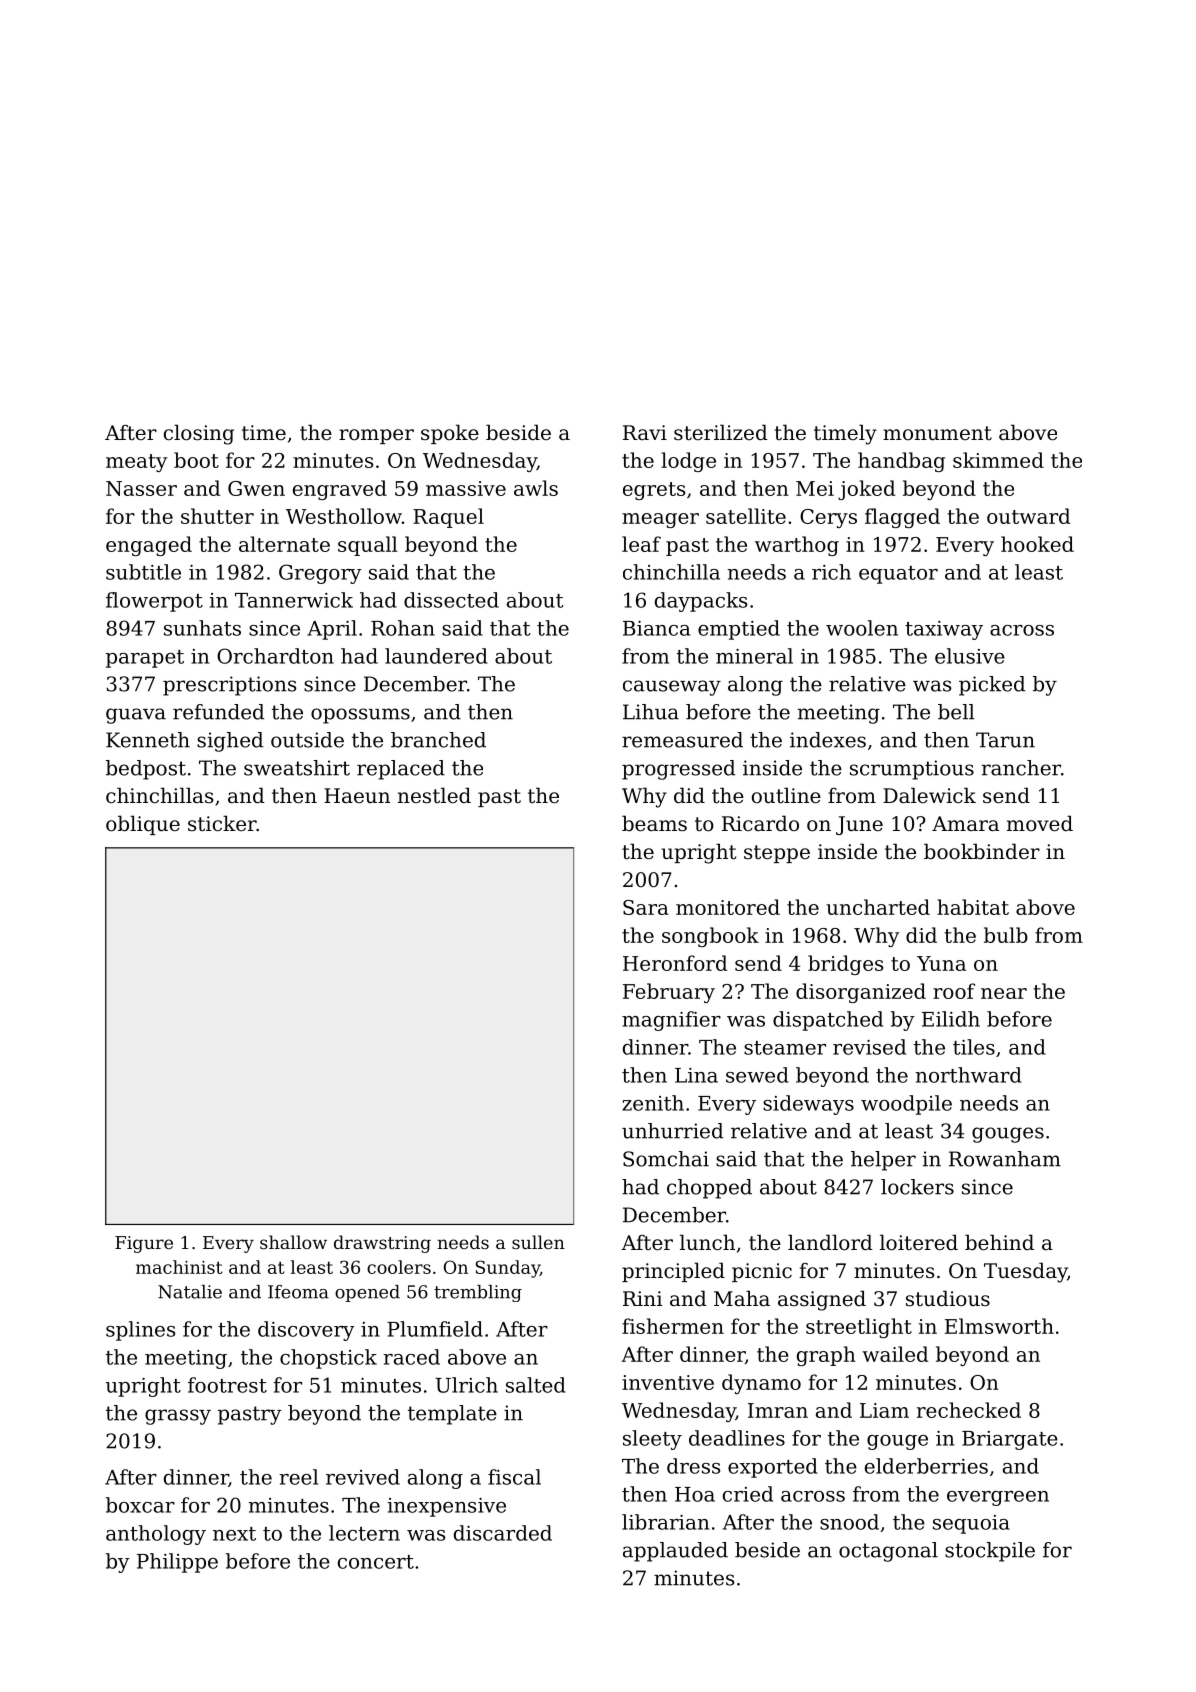 This page has height=1692, width=1196. I want to click on rechecked, so click(969, 1410).
